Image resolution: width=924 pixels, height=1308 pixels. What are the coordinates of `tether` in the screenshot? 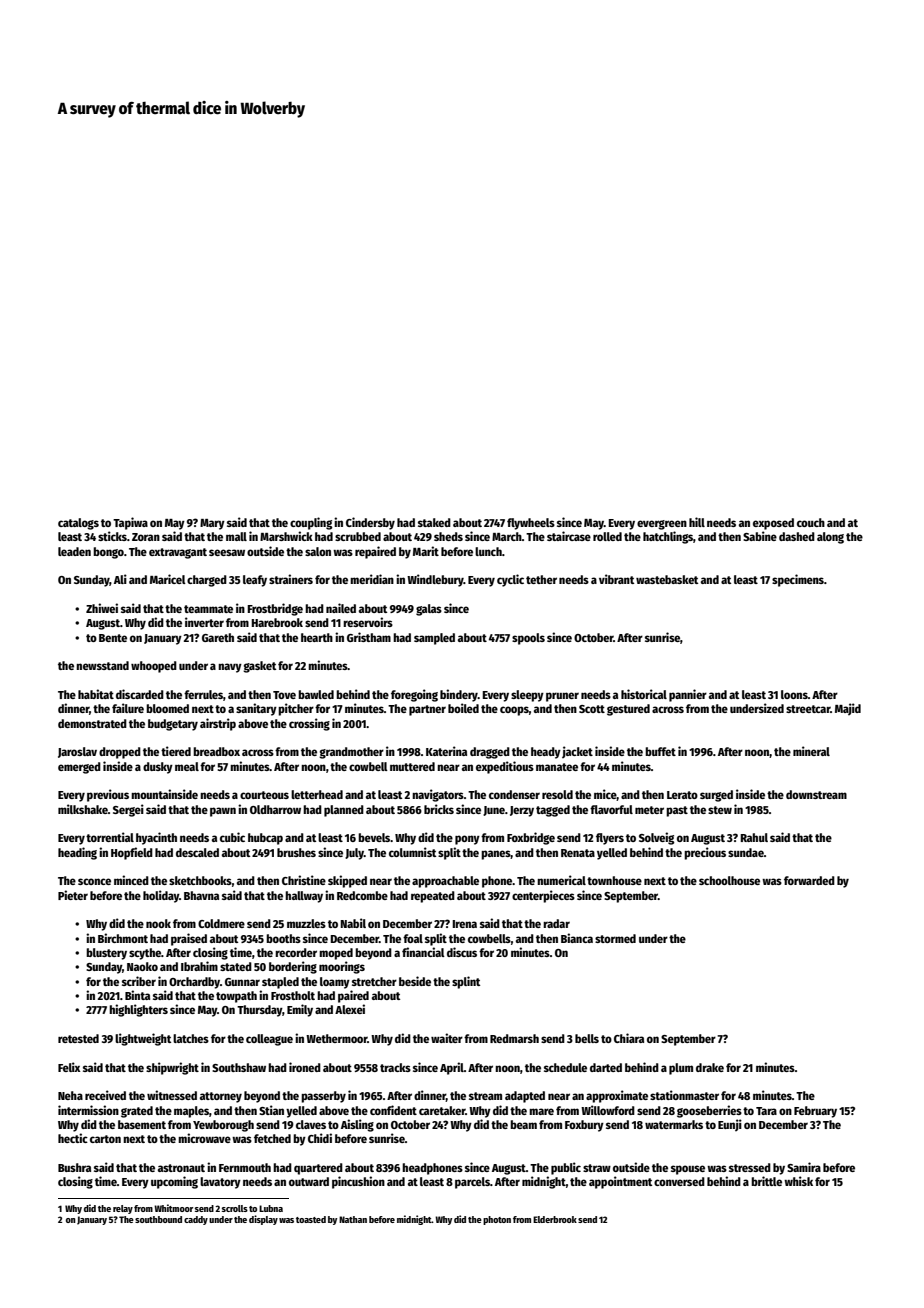 It's located at (541, 579).
